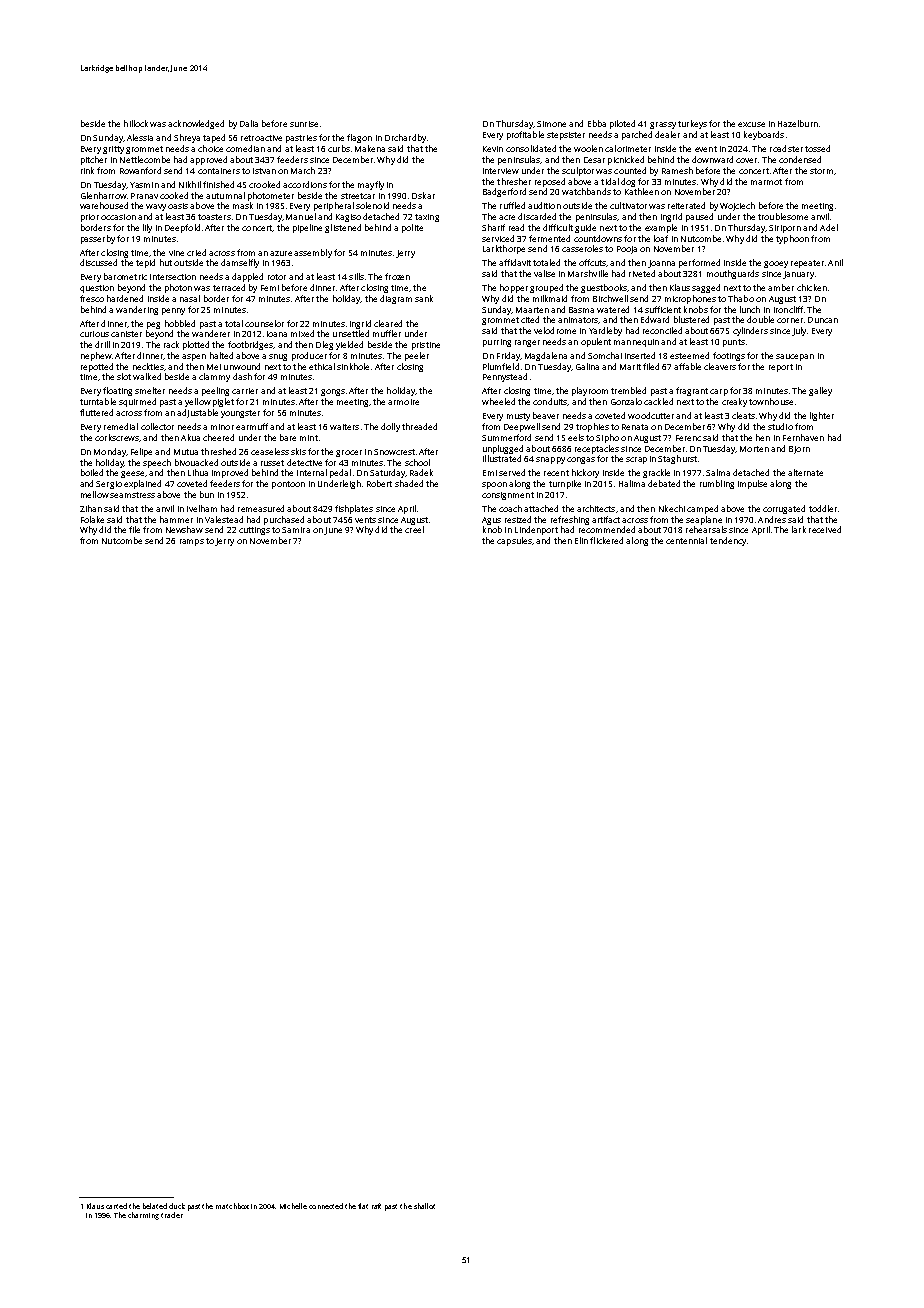  What do you see at coordinates (356, 276) in the screenshot?
I see `sills` at bounding box center [356, 276].
